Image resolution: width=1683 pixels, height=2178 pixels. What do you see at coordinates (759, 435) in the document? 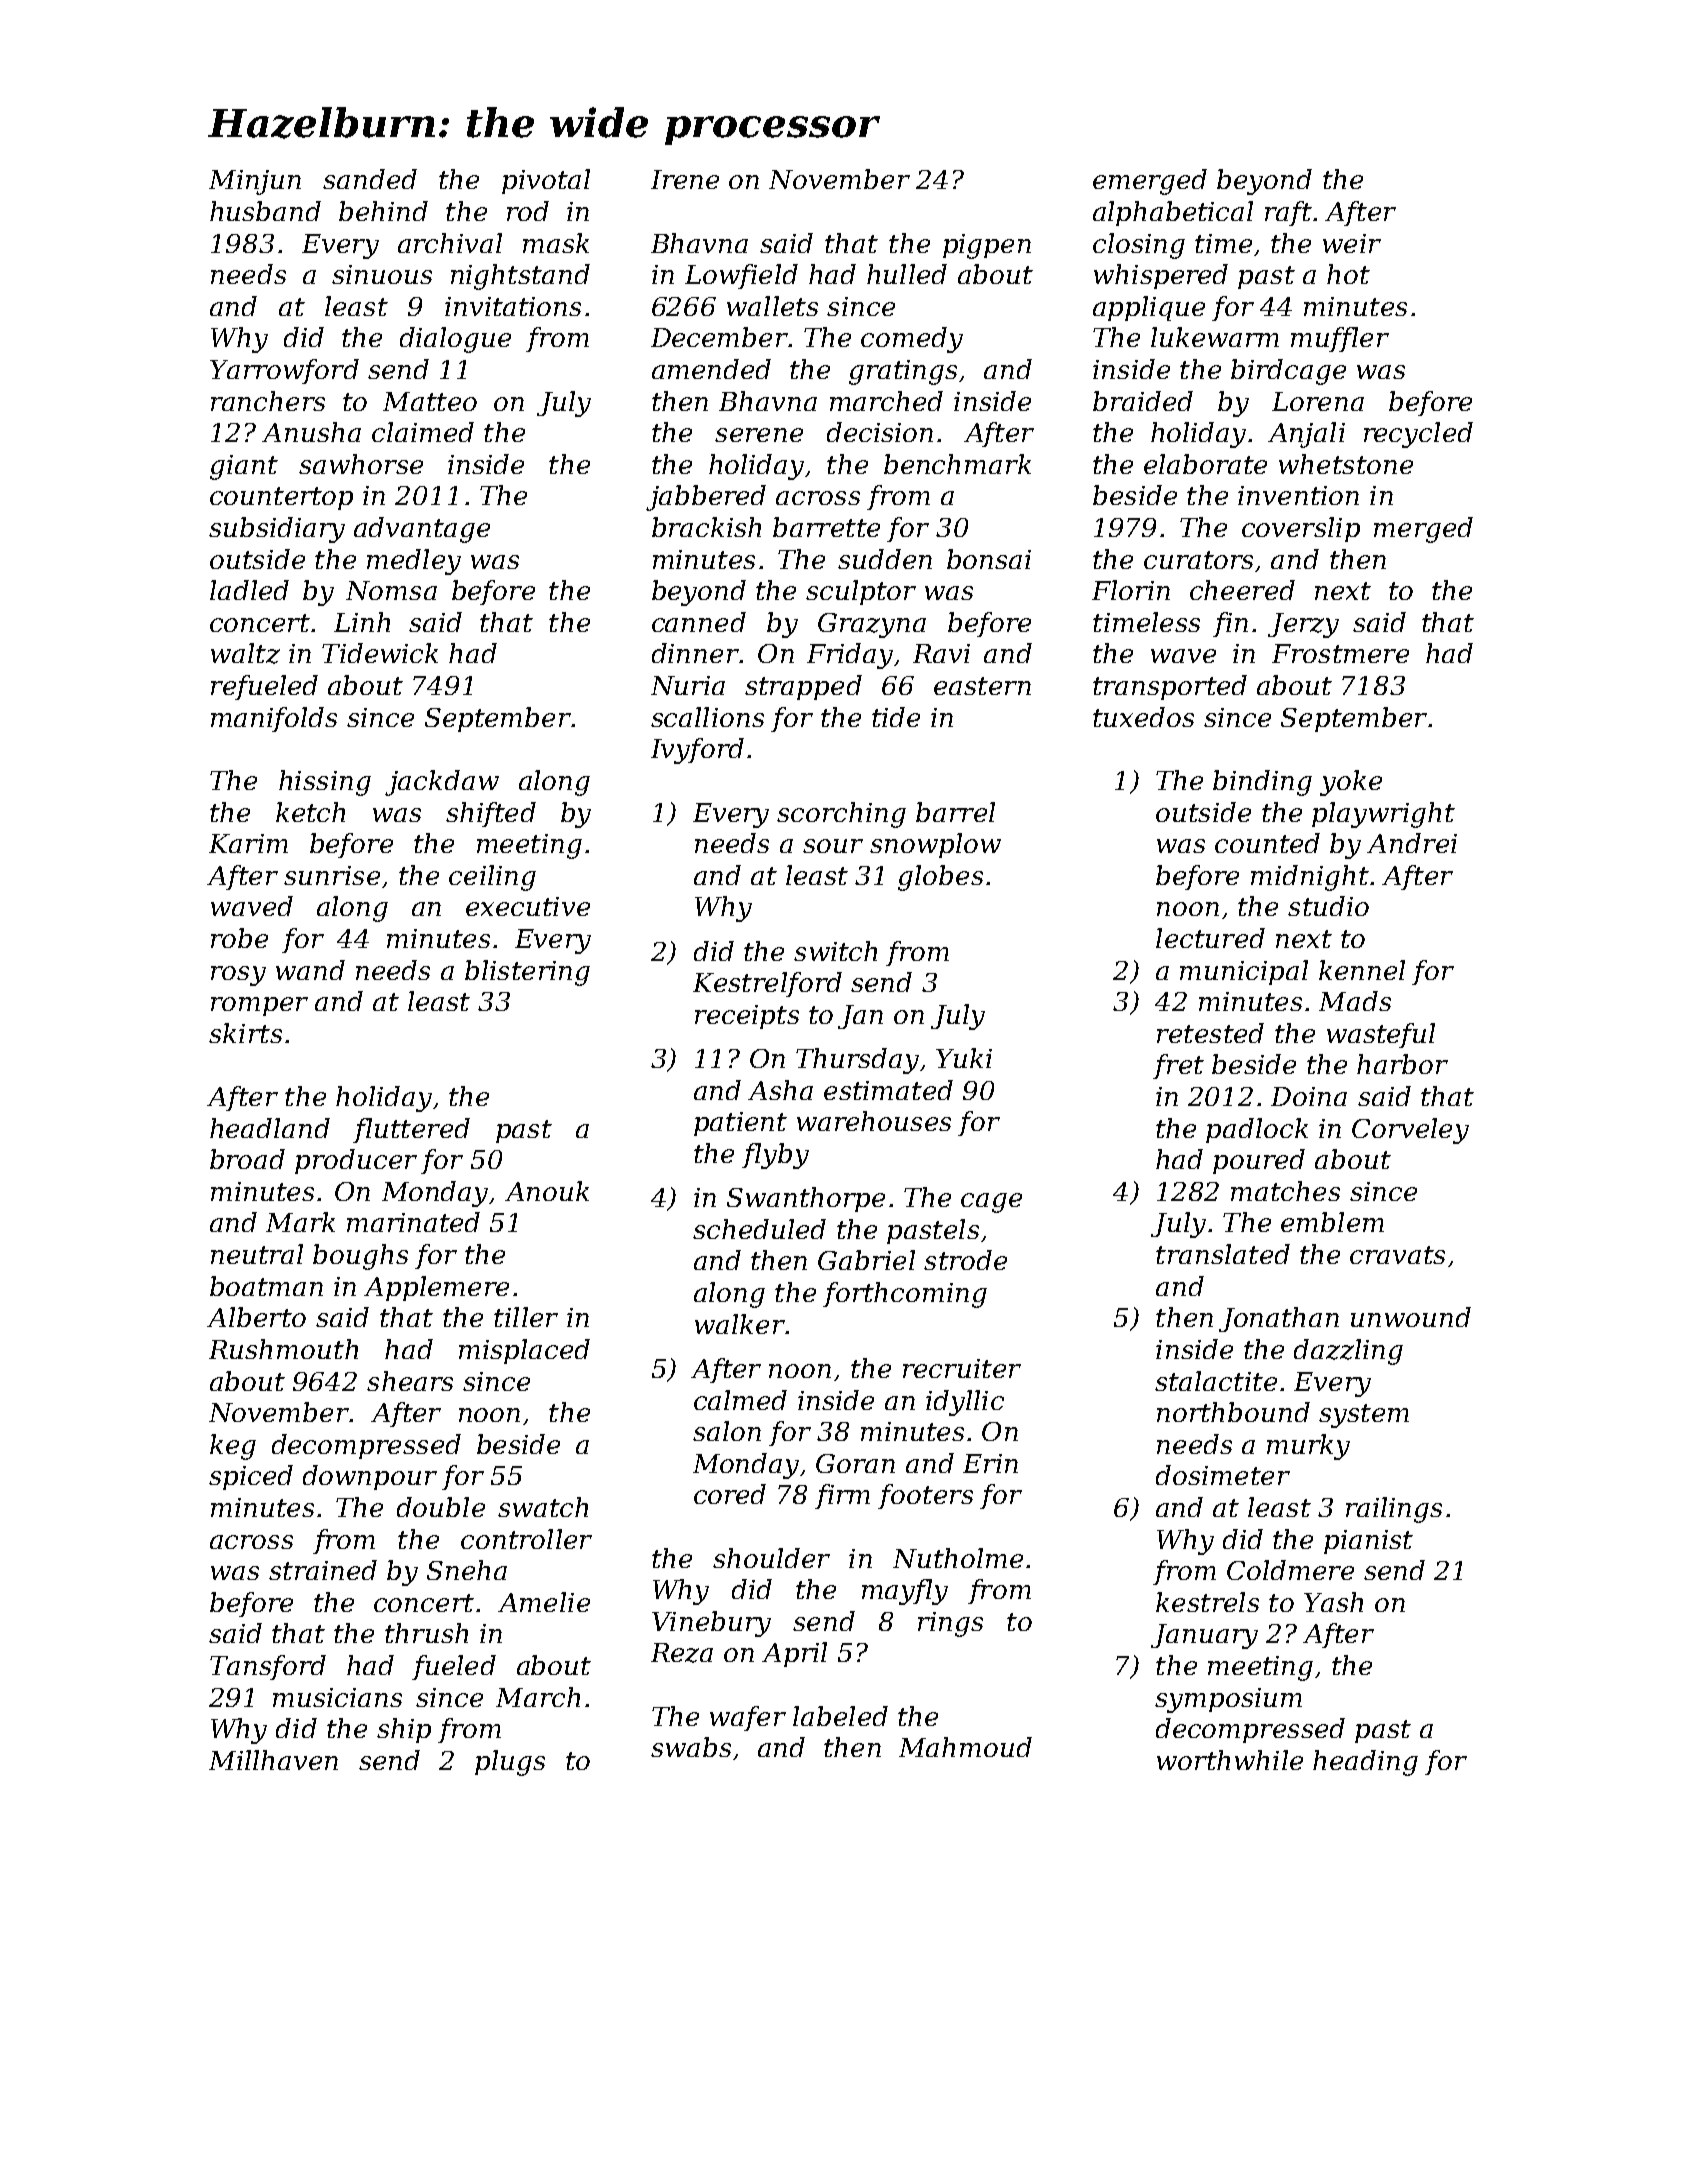
I see `serene` at bounding box center [759, 435].
